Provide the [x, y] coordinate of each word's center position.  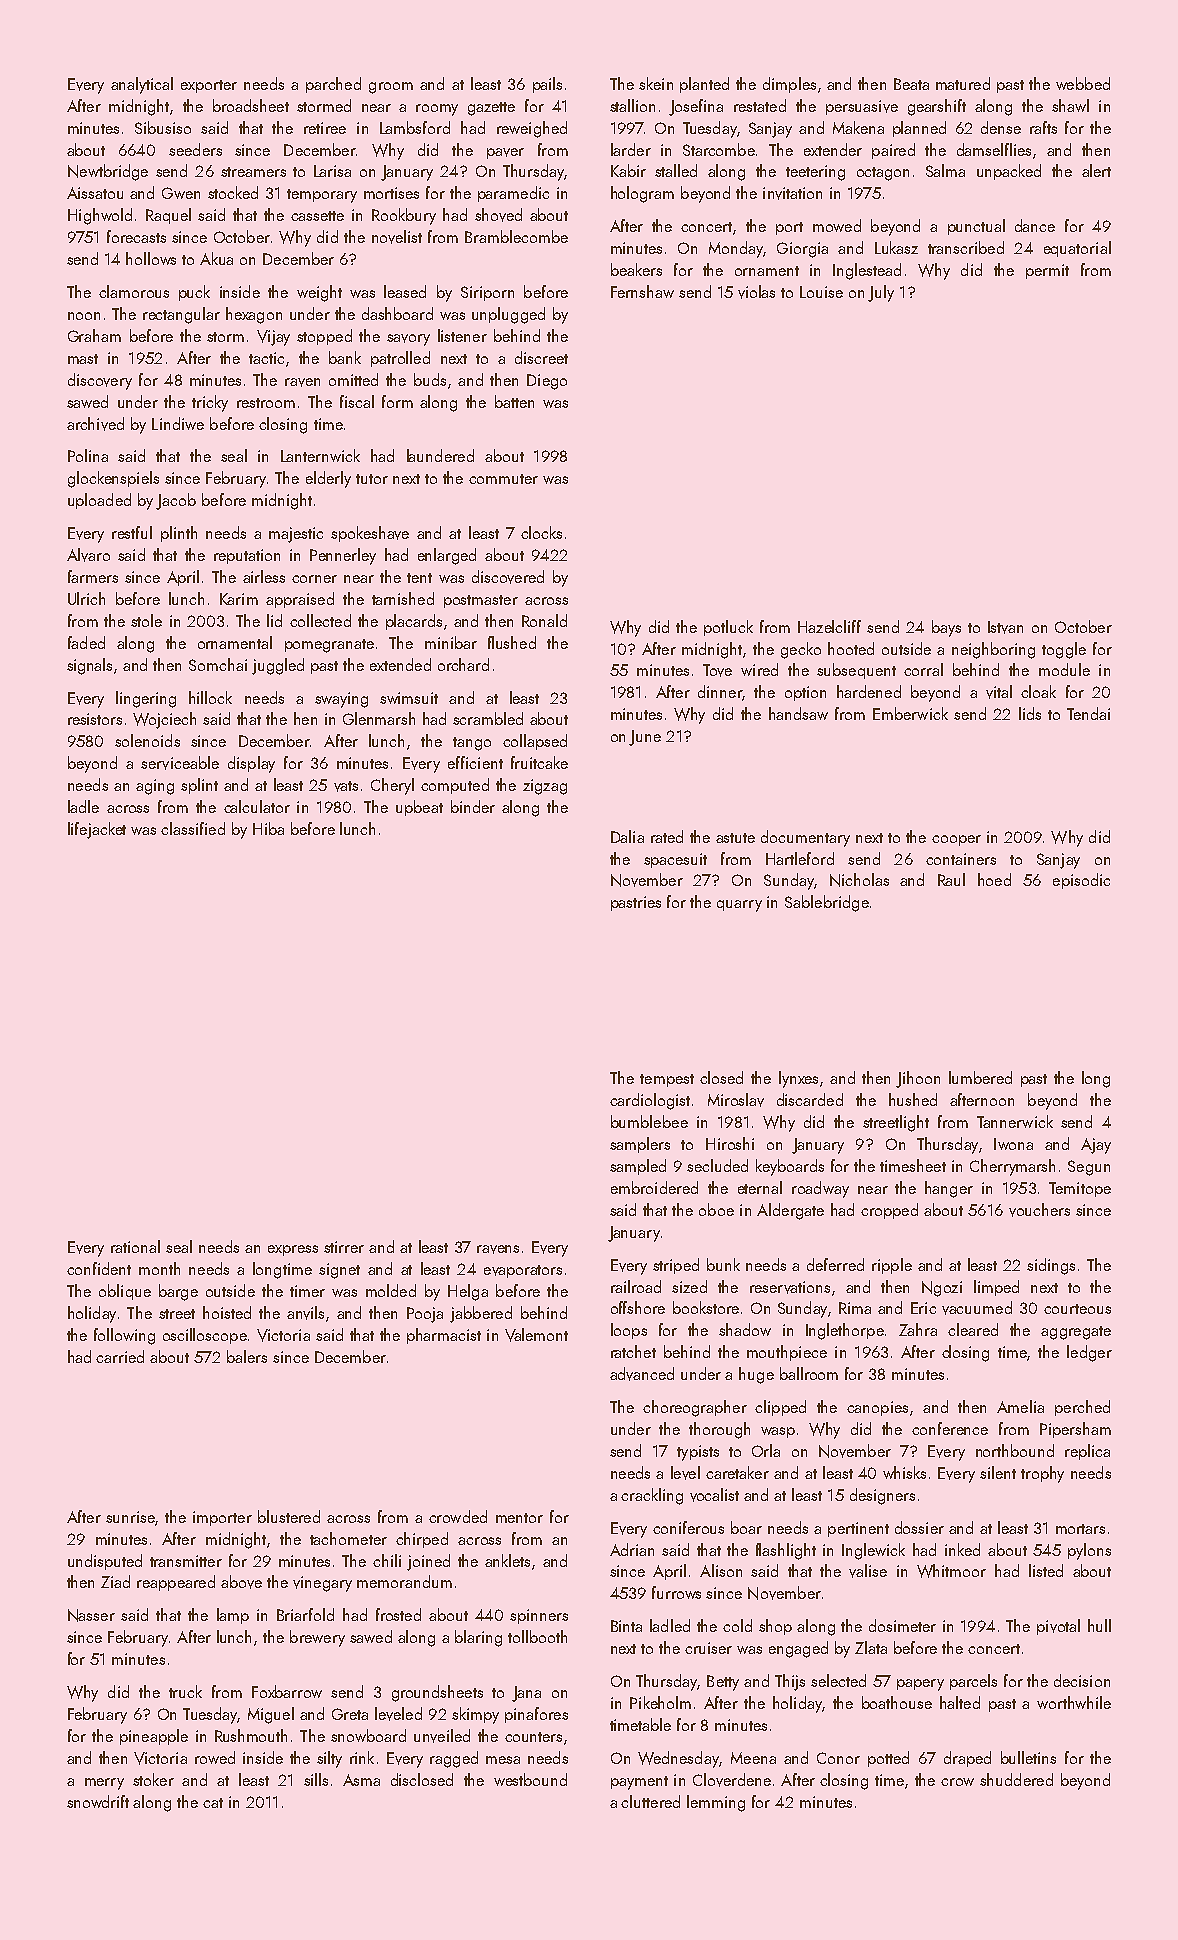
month [159, 1268]
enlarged [447, 556]
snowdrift [98, 1801]
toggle [1064, 650]
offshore [638, 1307]
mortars [1080, 1529]
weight [319, 293]
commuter [503, 479]
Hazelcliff [829, 626]
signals [89, 666]
